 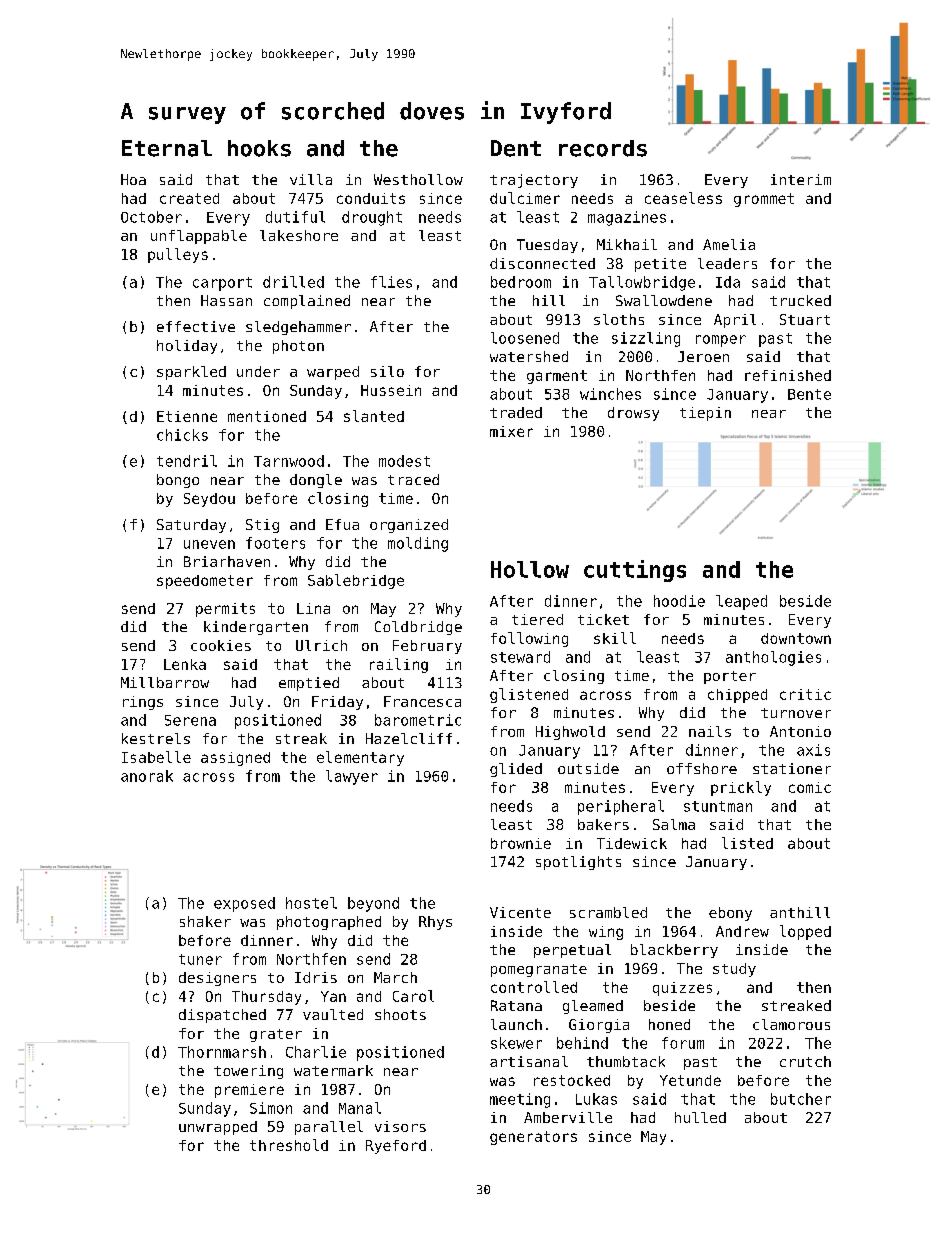 What do you see at coordinates (703, 356) in the page?
I see `Jeroen` at bounding box center [703, 356].
